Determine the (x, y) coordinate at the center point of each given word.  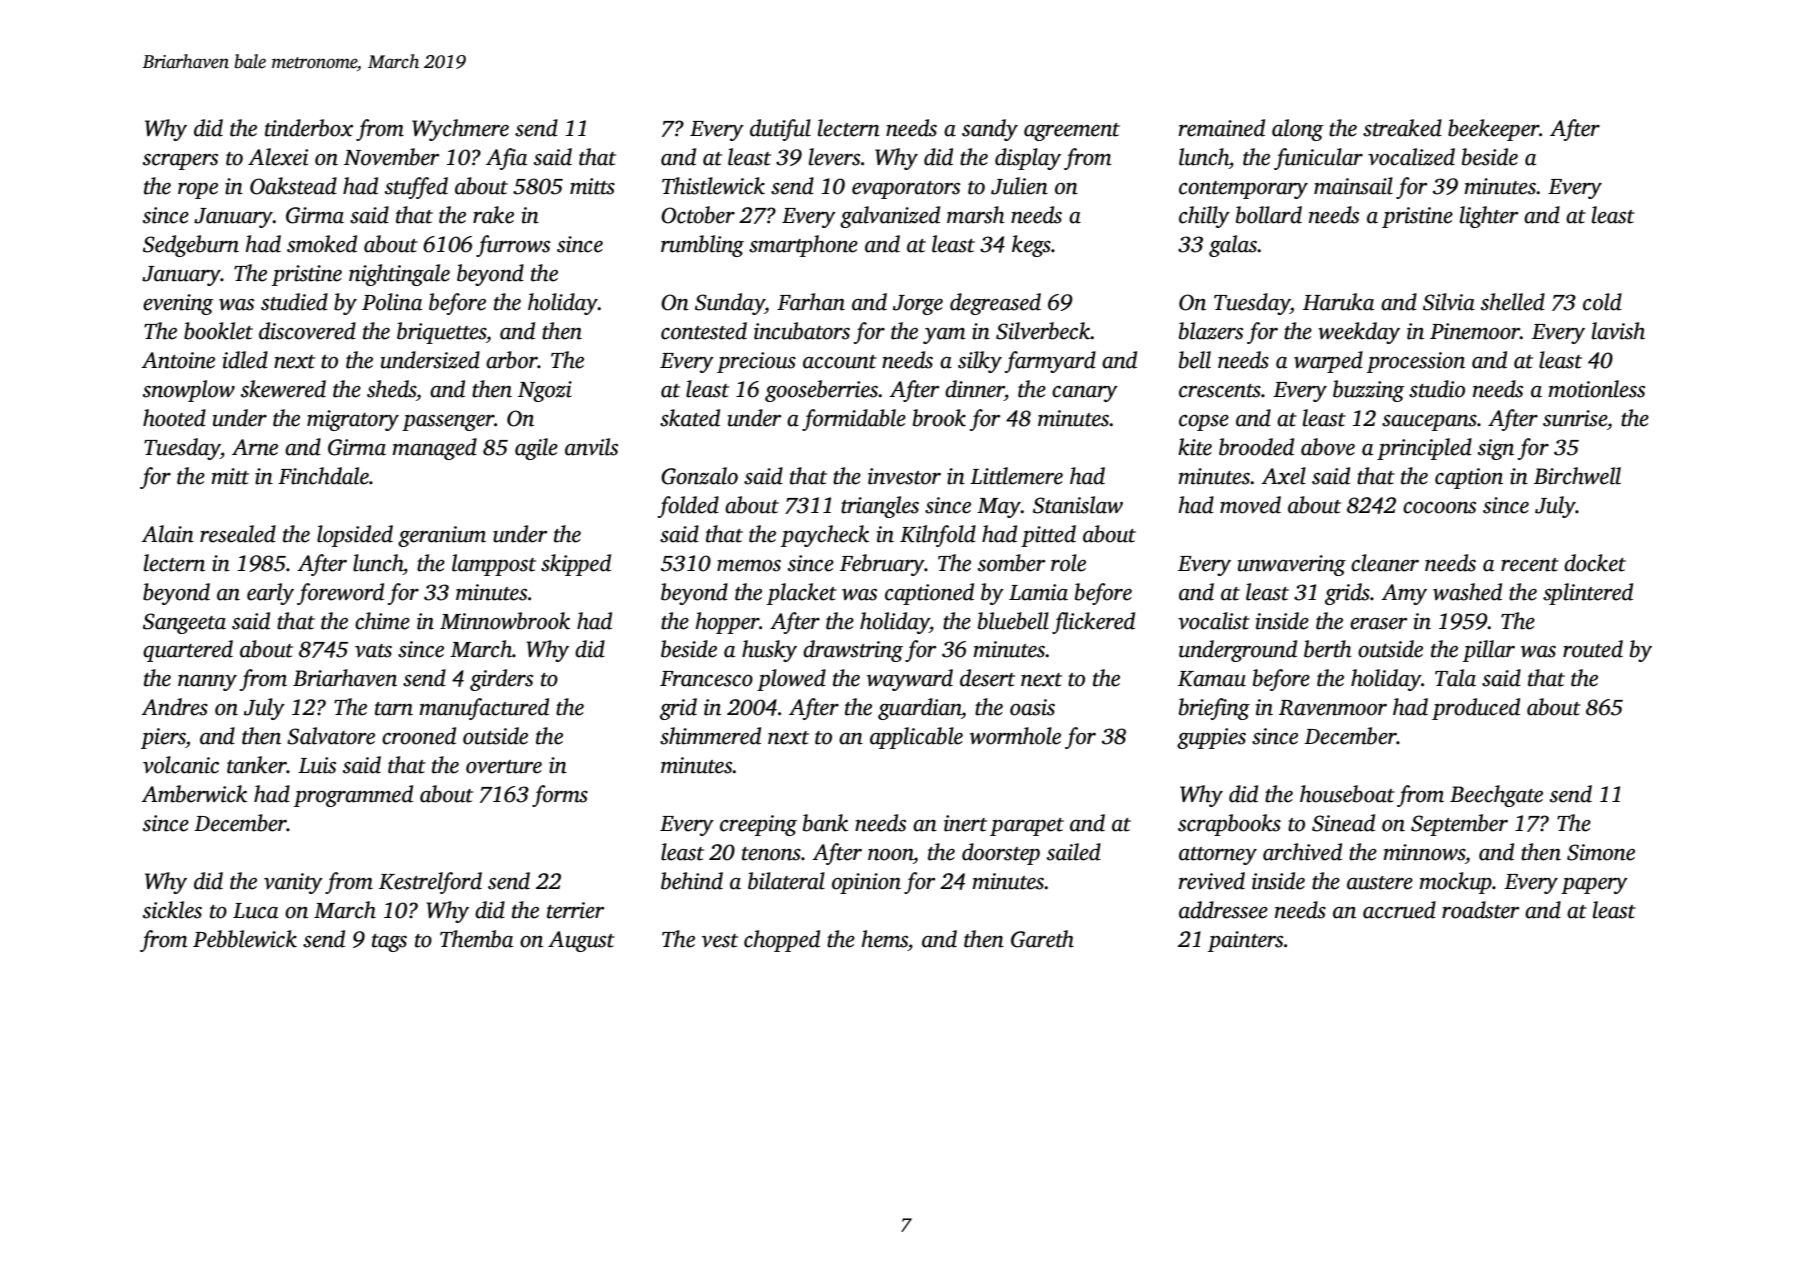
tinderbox (309, 128)
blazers (1211, 331)
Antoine (178, 360)
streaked (1402, 128)
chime (382, 621)
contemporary (1243, 190)
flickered (1093, 623)
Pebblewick (245, 939)
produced (1476, 709)
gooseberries (821, 391)
